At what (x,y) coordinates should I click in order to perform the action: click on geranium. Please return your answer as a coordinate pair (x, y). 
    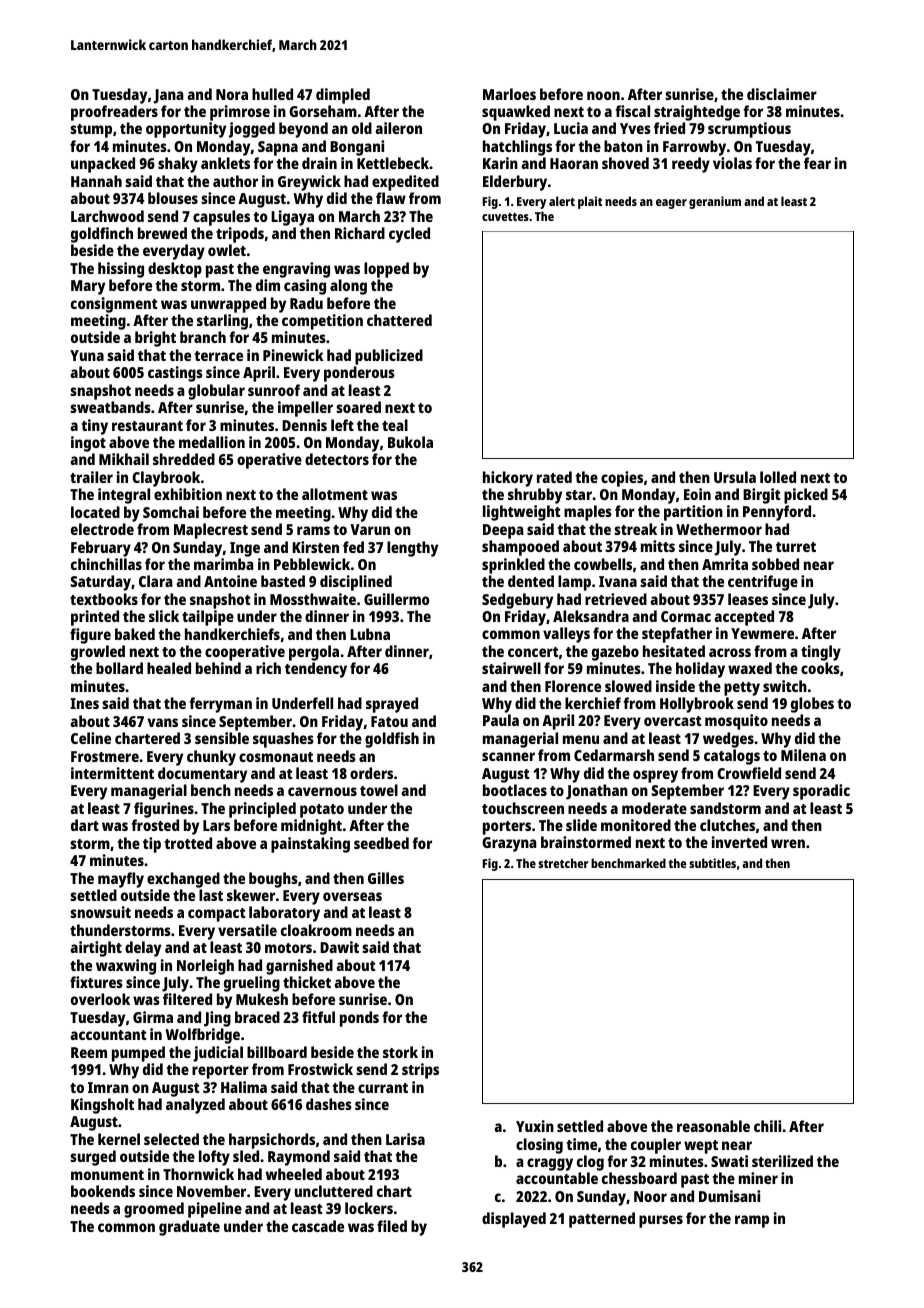
    Looking at the image, I should click on (715, 202).
